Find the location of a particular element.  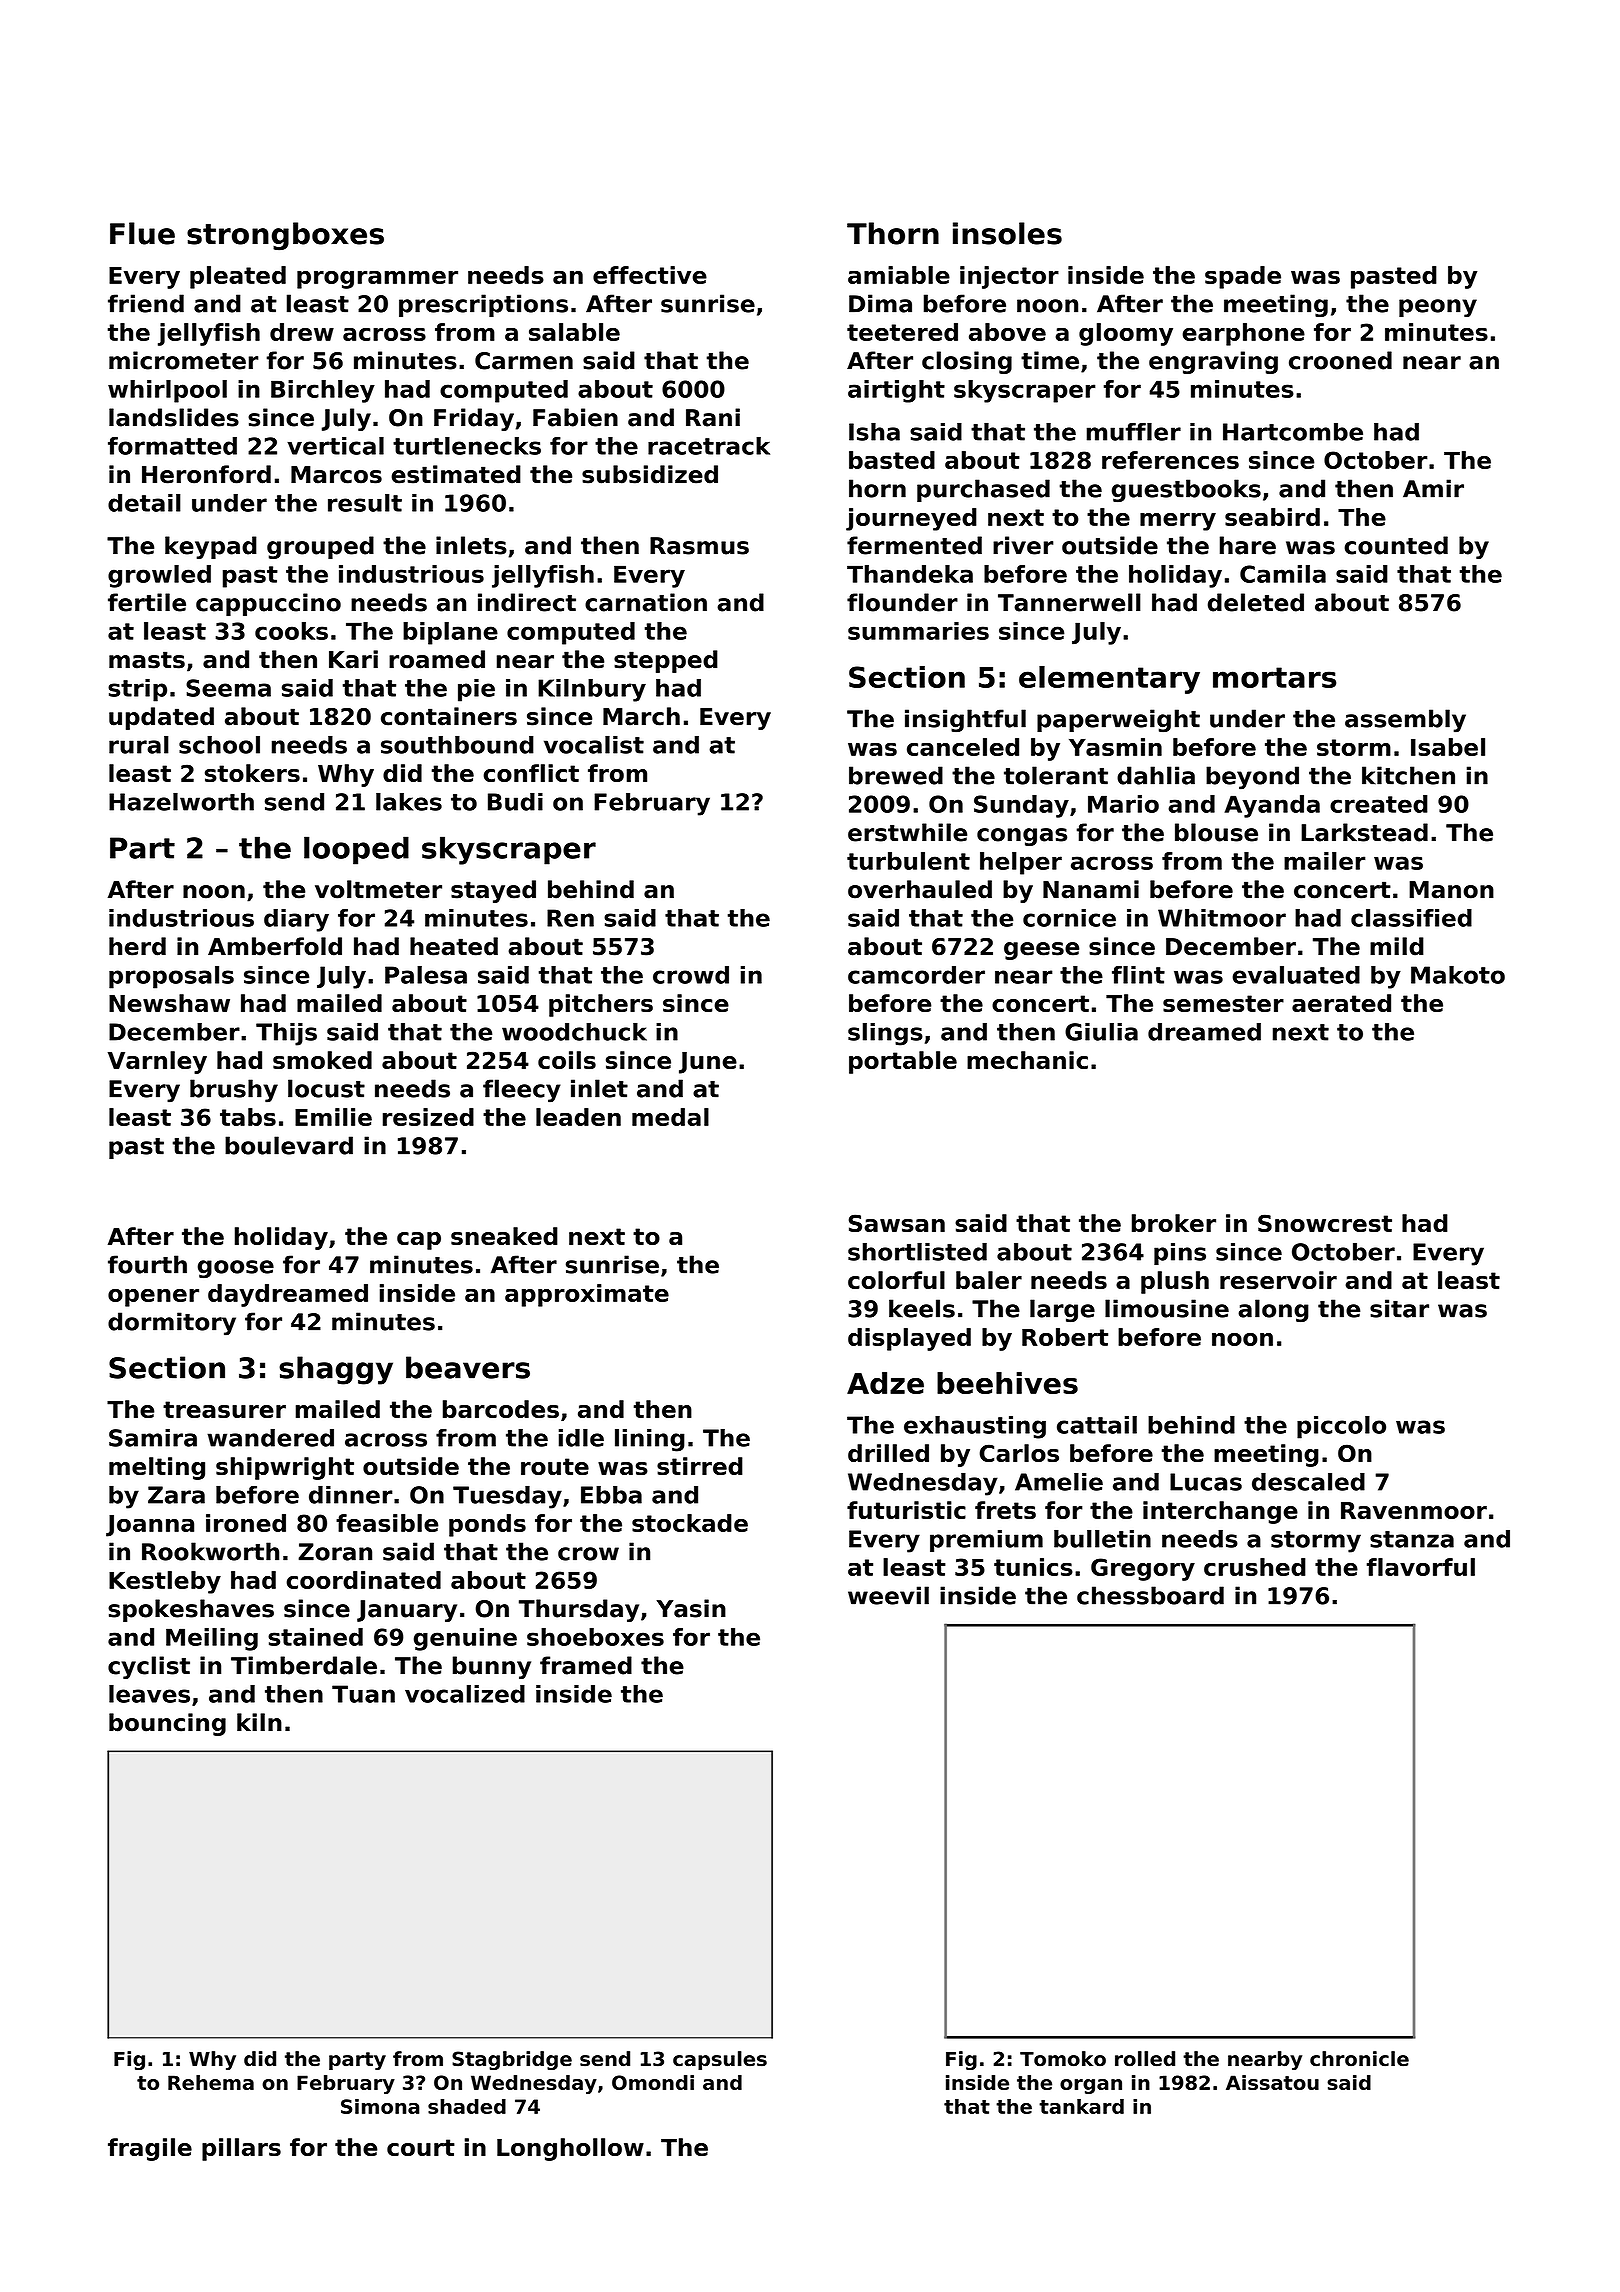

Flue is located at coordinates (142, 233).
